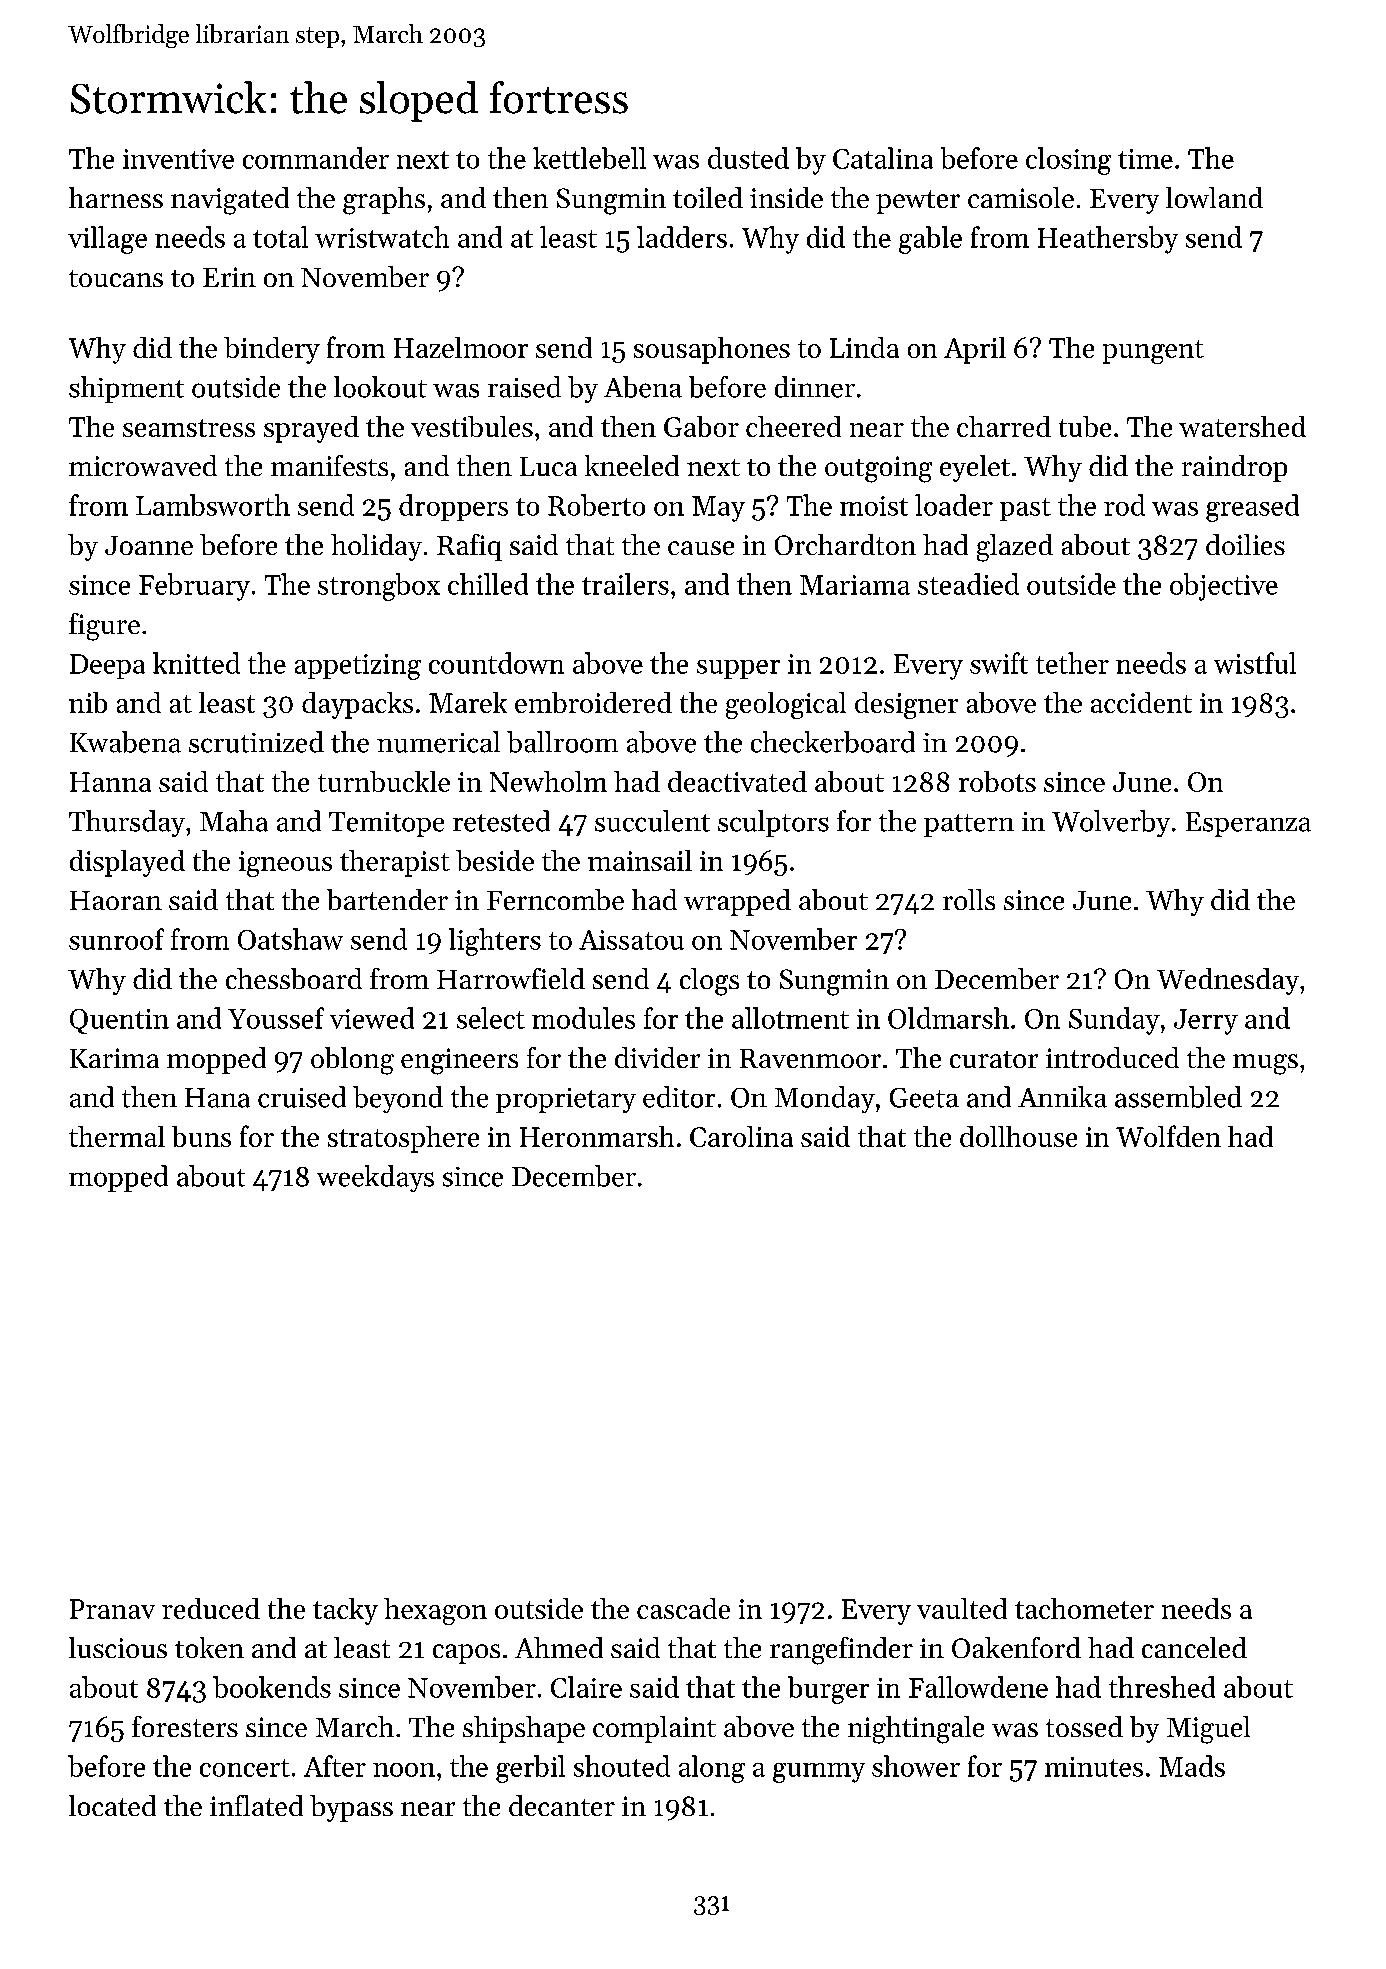  What do you see at coordinates (1234, 468) in the screenshot?
I see `raindrop` at bounding box center [1234, 468].
